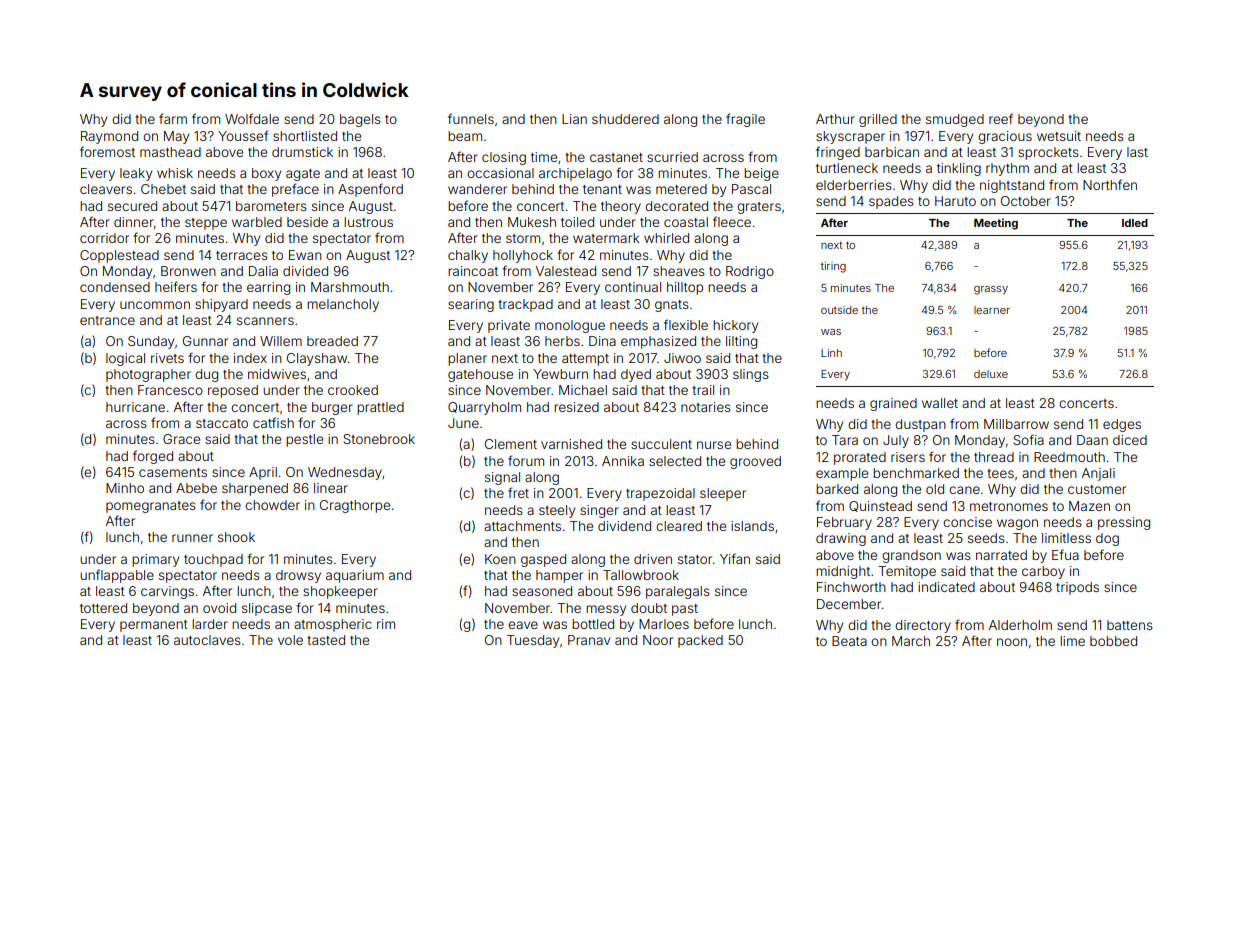  I want to click on shuddered, so click(625, 119).
